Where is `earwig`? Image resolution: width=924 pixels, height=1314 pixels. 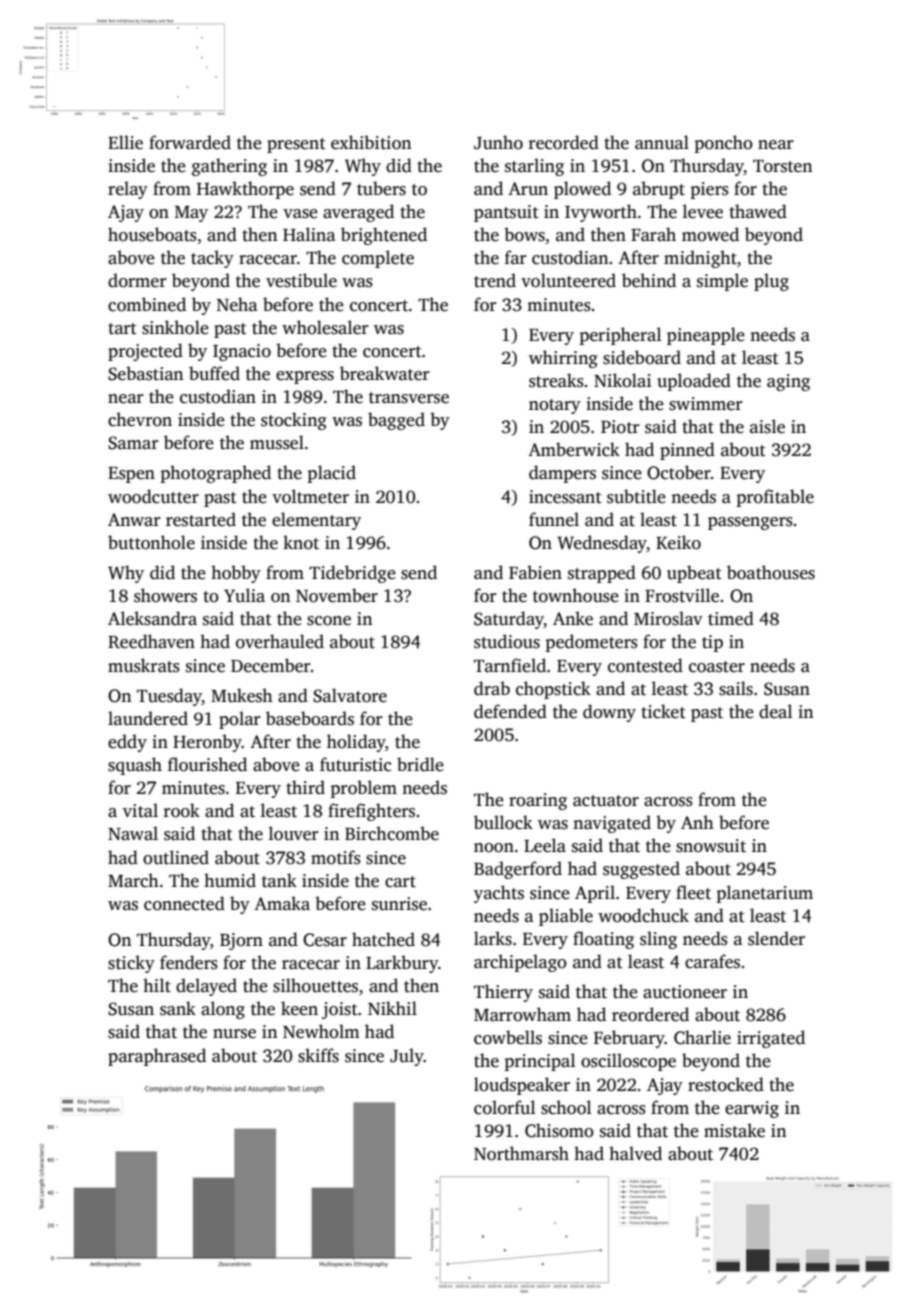
earwig is located at coordinates (752, 1109).
